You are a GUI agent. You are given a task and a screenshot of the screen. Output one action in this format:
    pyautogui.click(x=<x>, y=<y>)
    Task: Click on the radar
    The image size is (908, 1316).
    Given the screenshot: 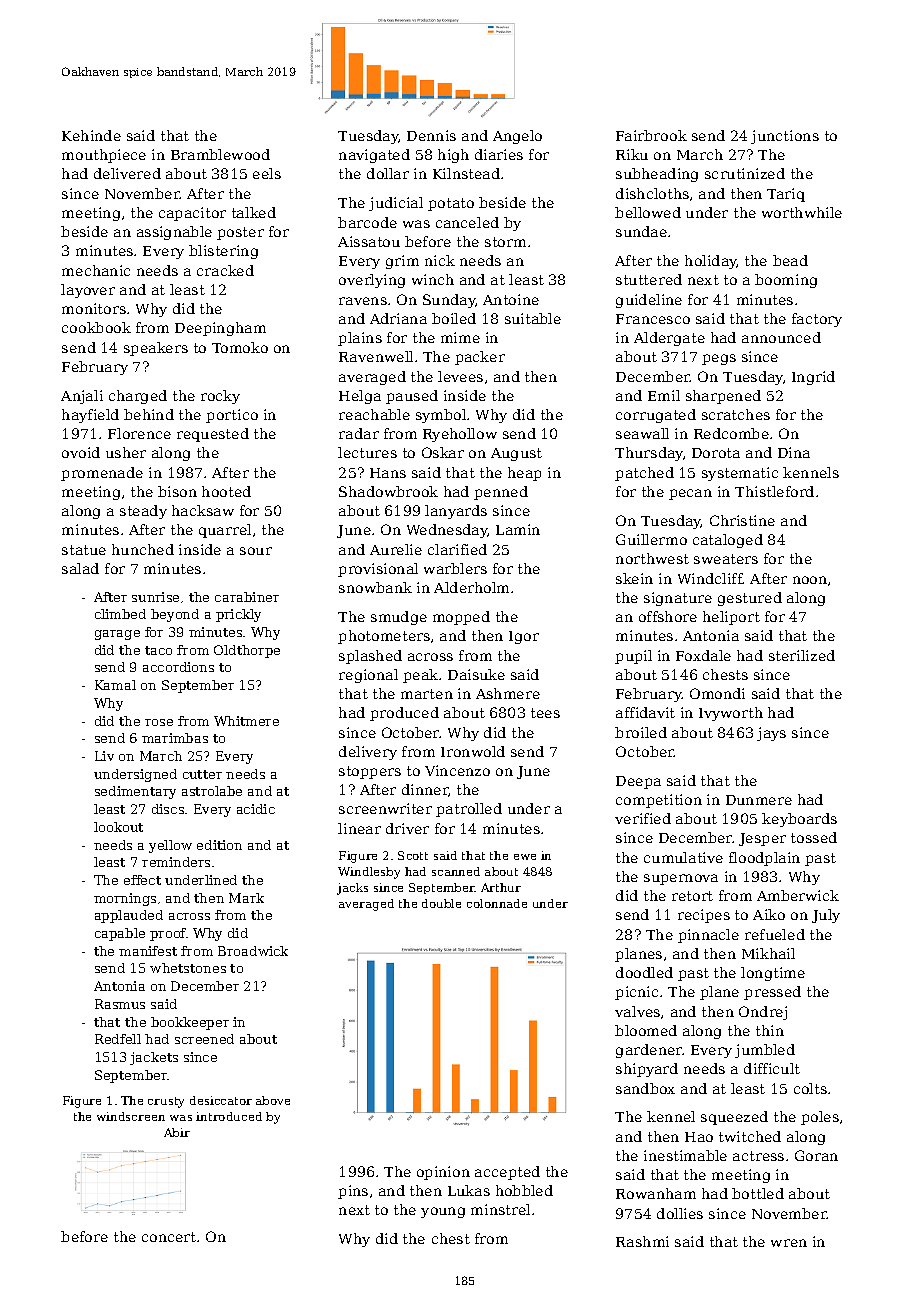 What is the action you would take?
    pyautogui.click(x=359, y=433)
